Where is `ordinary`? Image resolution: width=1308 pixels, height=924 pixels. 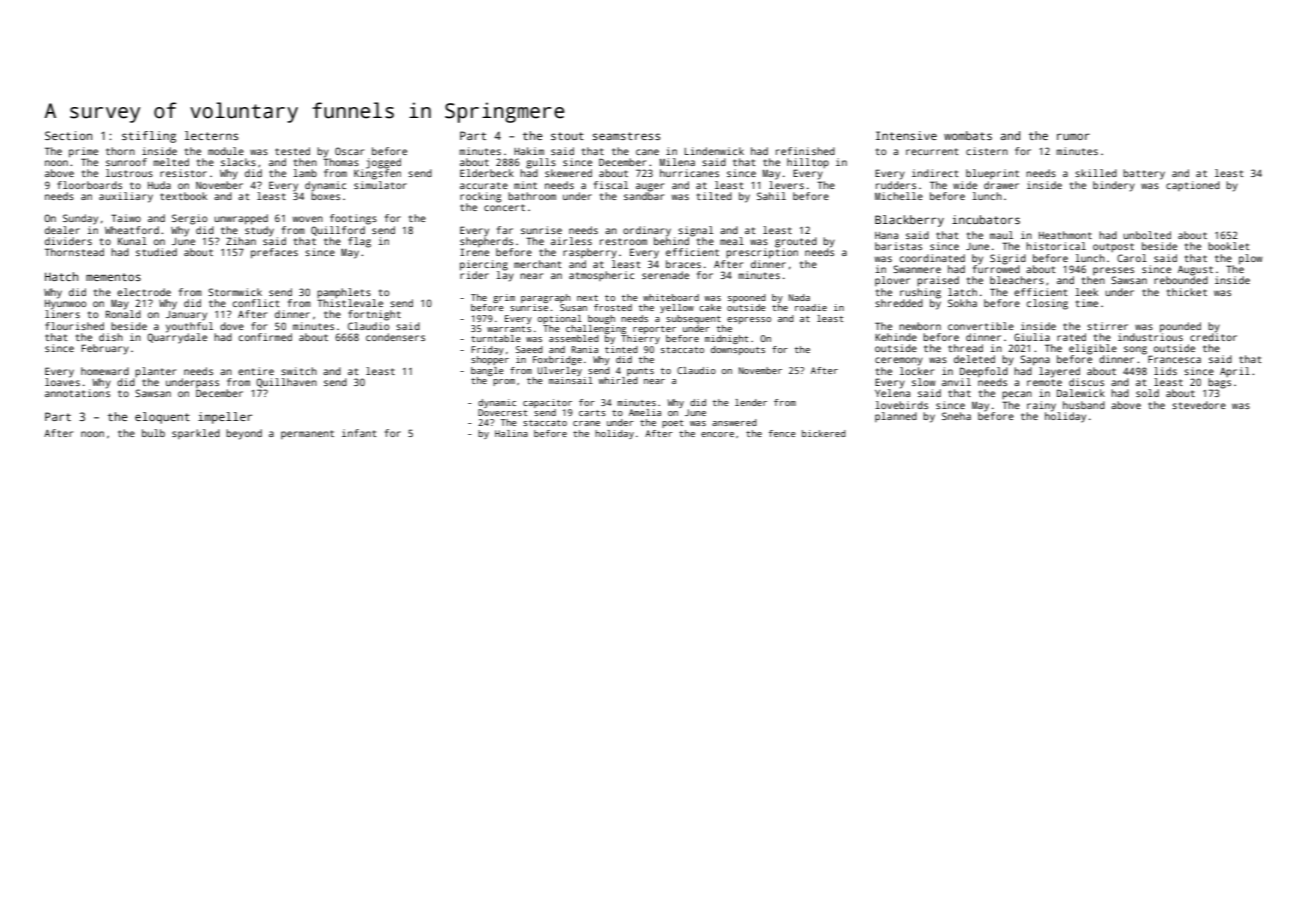
ordinary is located at coordinates (647, 231).
